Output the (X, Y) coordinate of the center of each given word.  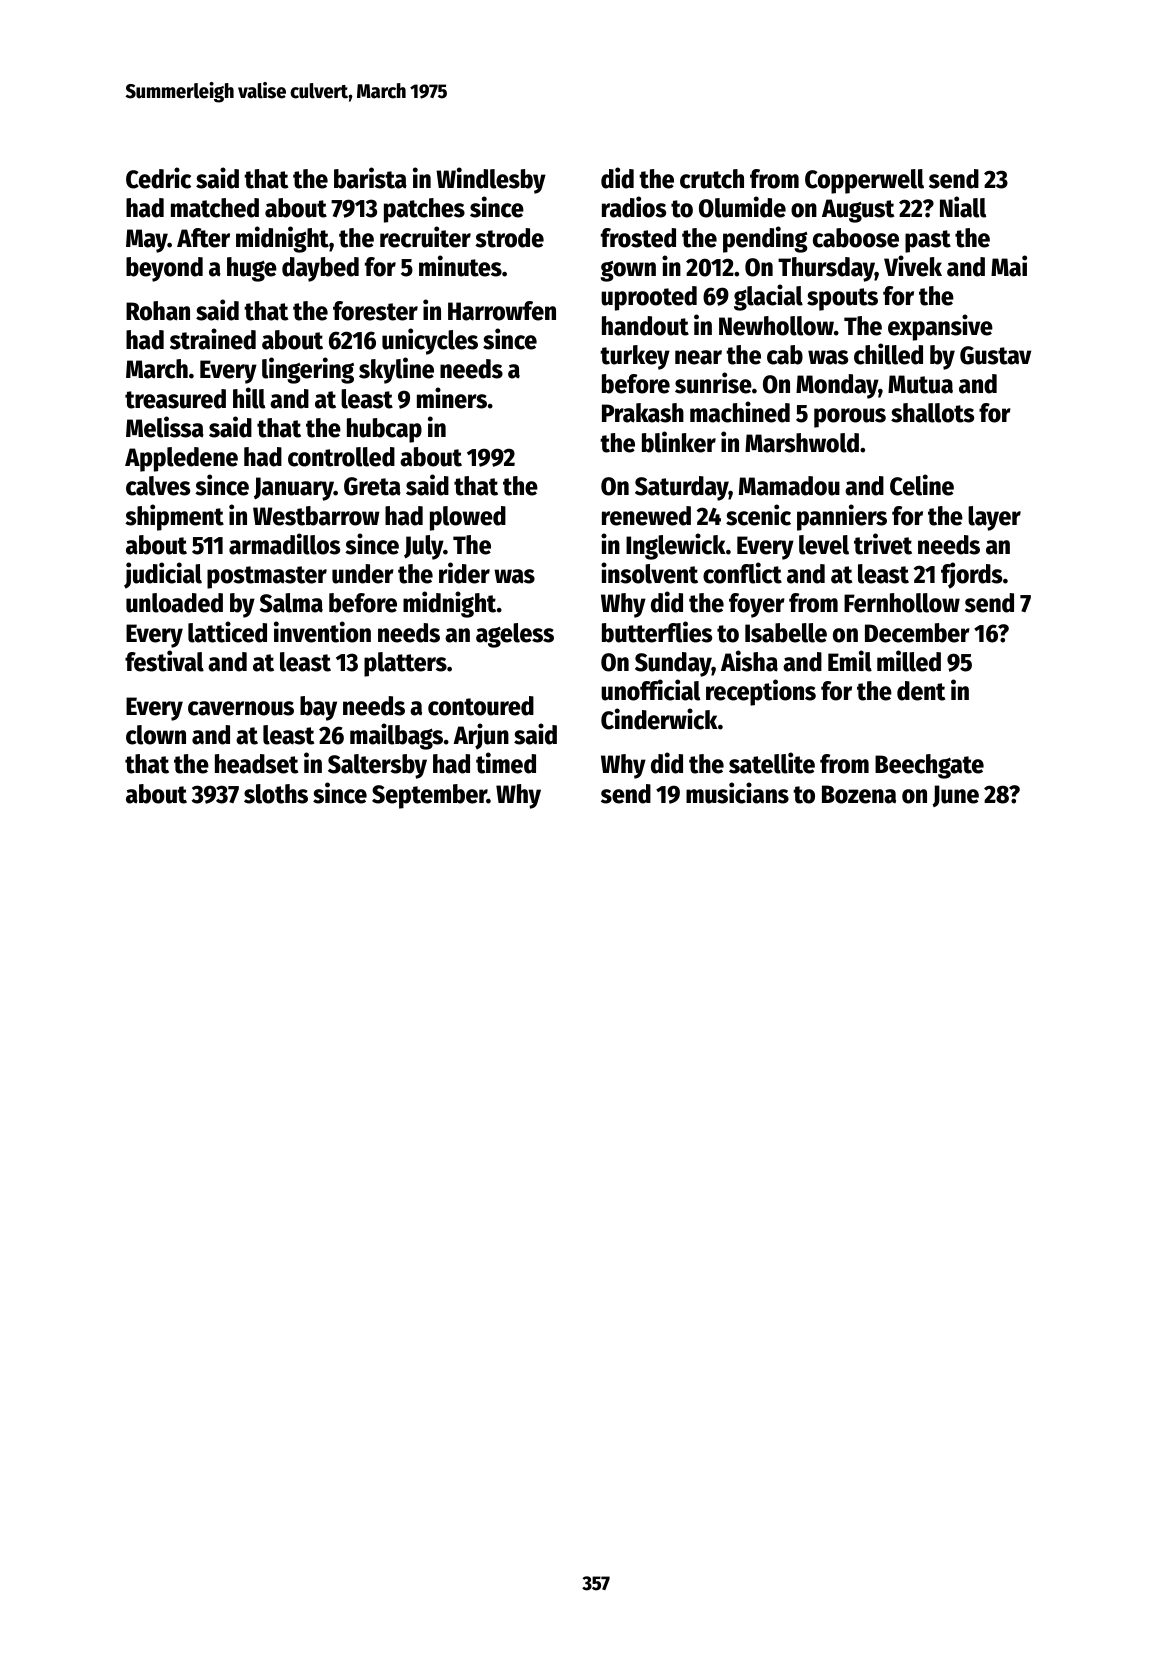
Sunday (673, 664)
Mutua (920, 384)
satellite (772, 763)
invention (322, 632)
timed (506, 763)
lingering (308, 370)
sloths (276, 794)
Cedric (158, 178)
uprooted (649, 298)
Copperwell (864, 181)
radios (634, 207)
